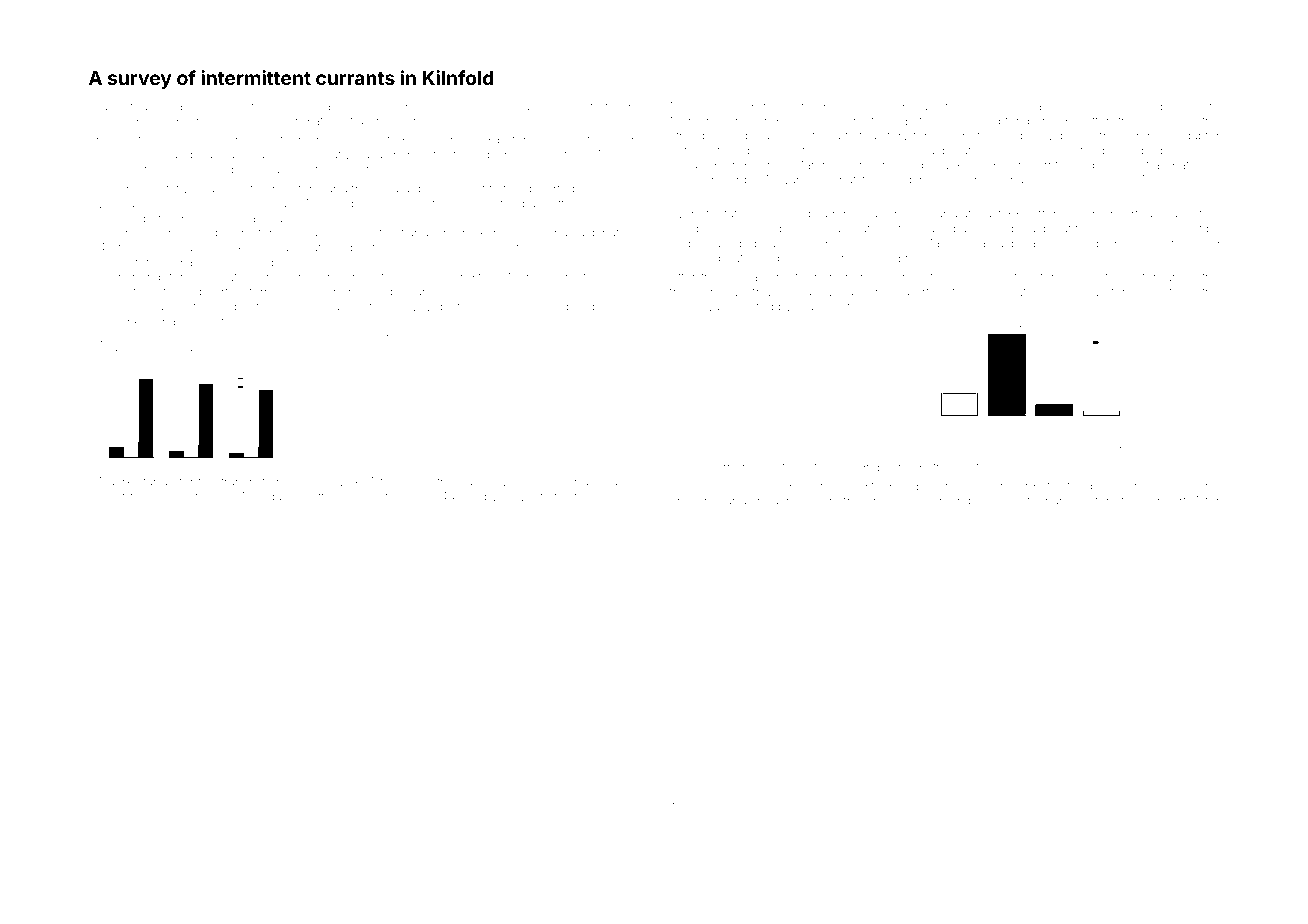  Describe the element at coordinates (479, 498) in the image. I see `sleepy` at that location.
